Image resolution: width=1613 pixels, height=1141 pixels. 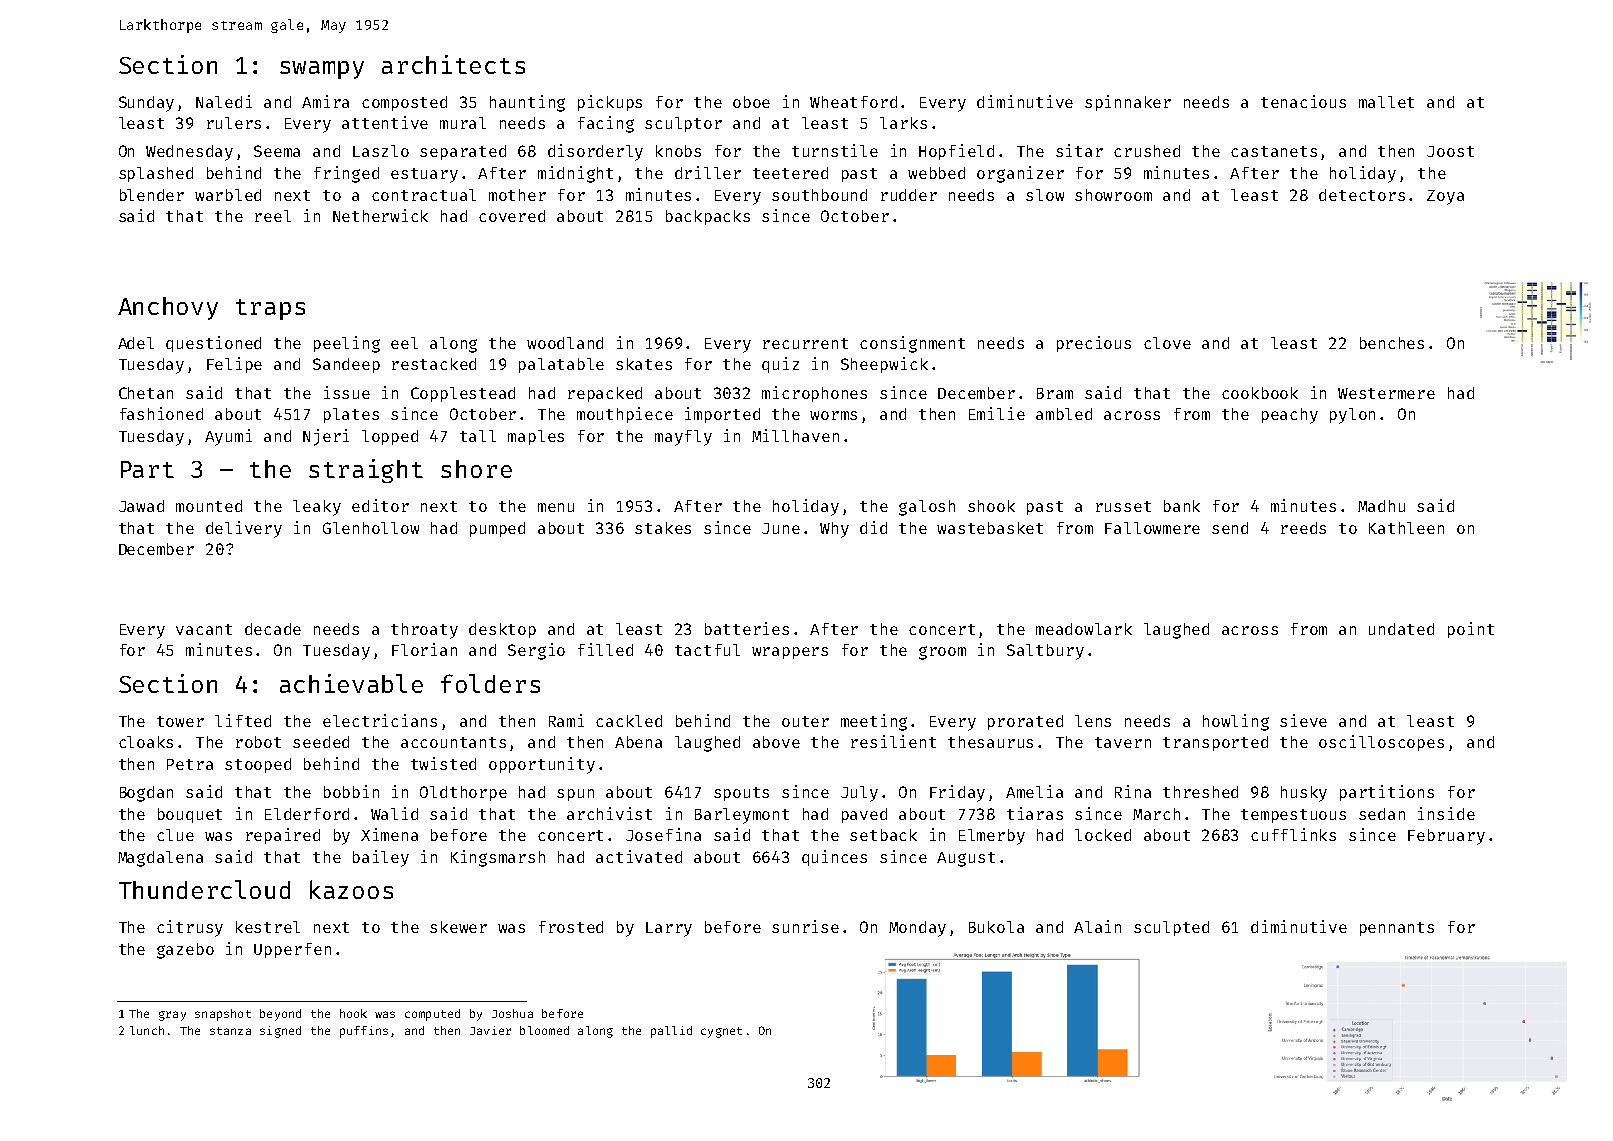 What do you see at coordinates (1381, 743) in the document?
I see `oscilloscopes` at bounding box center [1381, 743].
